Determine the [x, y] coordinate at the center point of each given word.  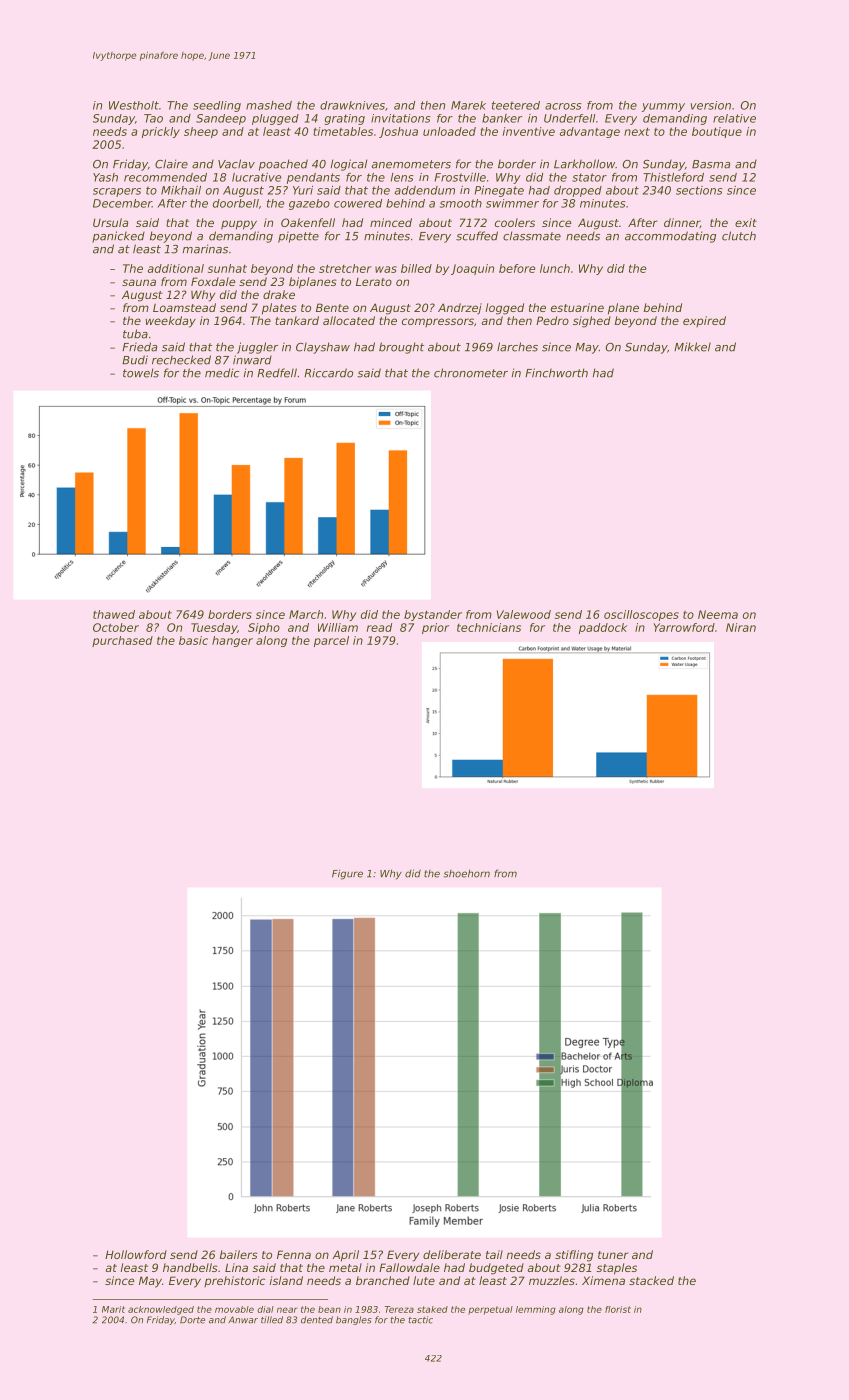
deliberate [452, 1254]
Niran [741, 627]
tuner [613, 1255]
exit [746, 222]
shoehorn [466, 873]
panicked [118, 237]
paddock [603, 628]
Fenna [294, 1254]
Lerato [374, 282]
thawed [114, 614]
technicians [489, 627]
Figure [347, 874]
